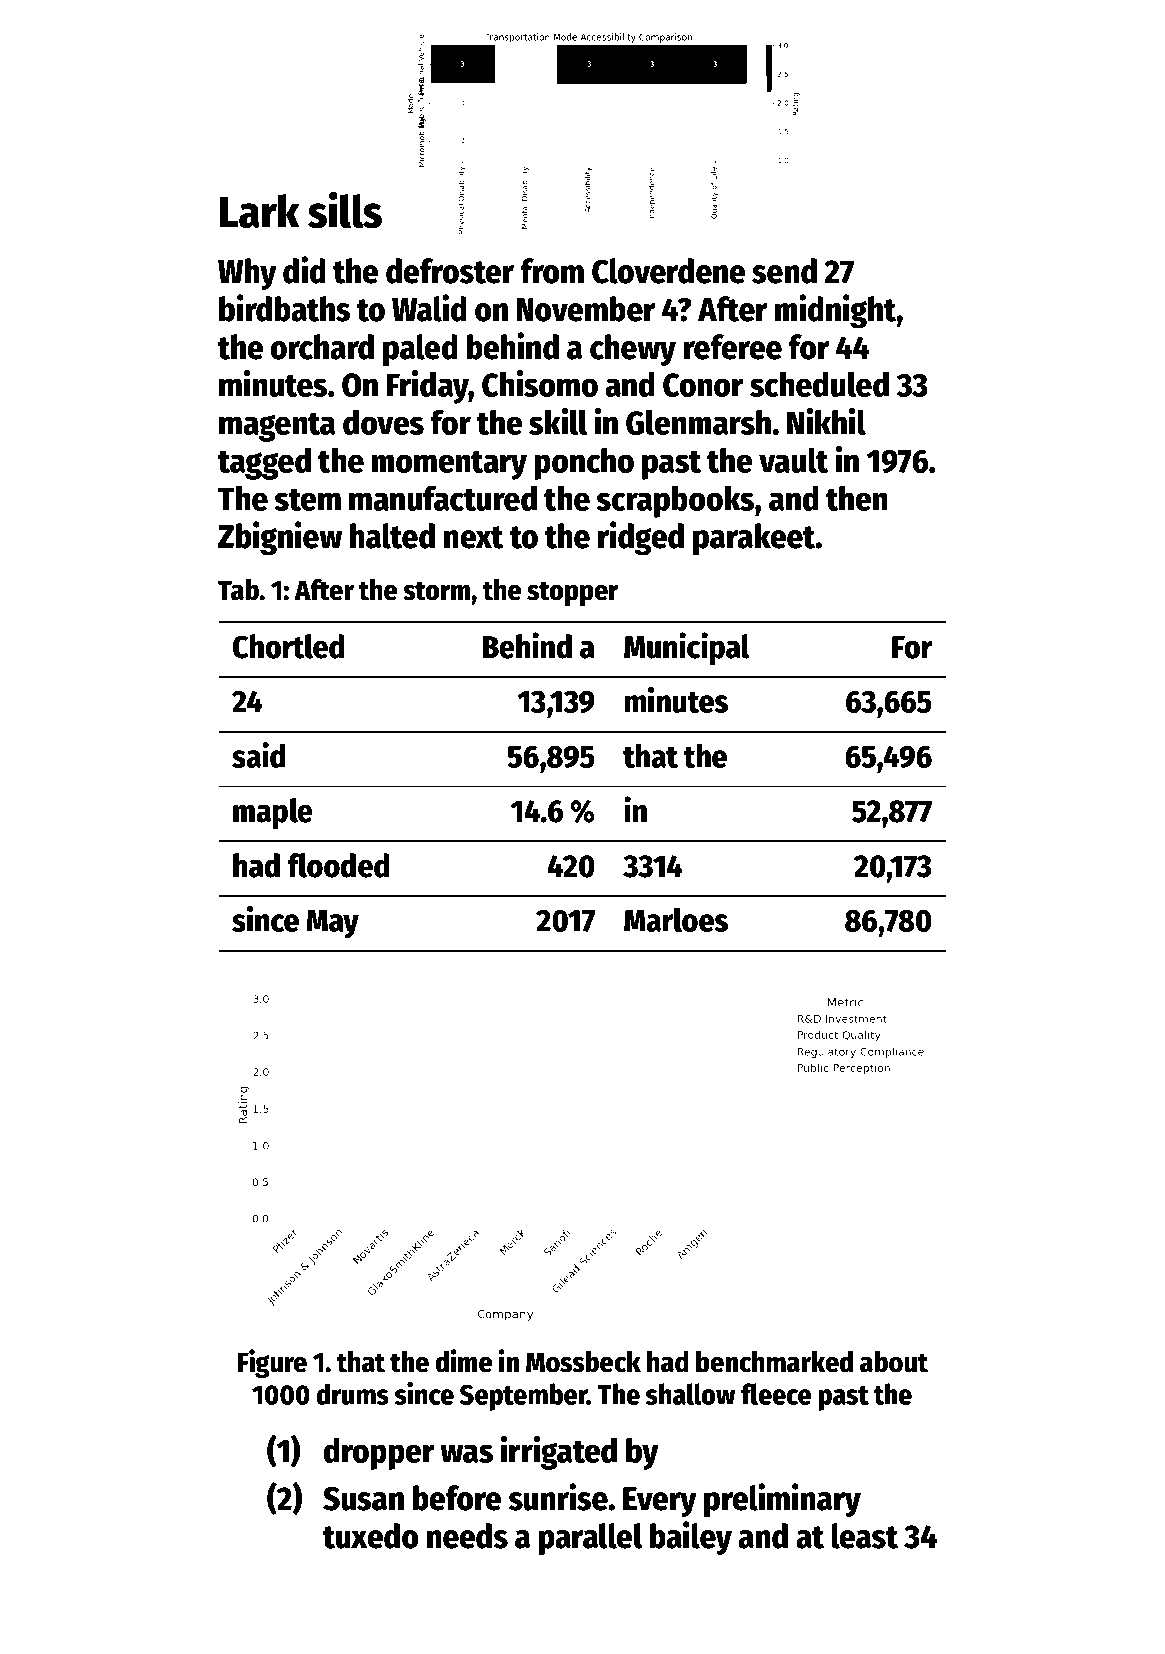  What do you see at coordinates (371, 1536) in the screenshot?
I see `tuxedo` at bounding box center [371, 1536].
